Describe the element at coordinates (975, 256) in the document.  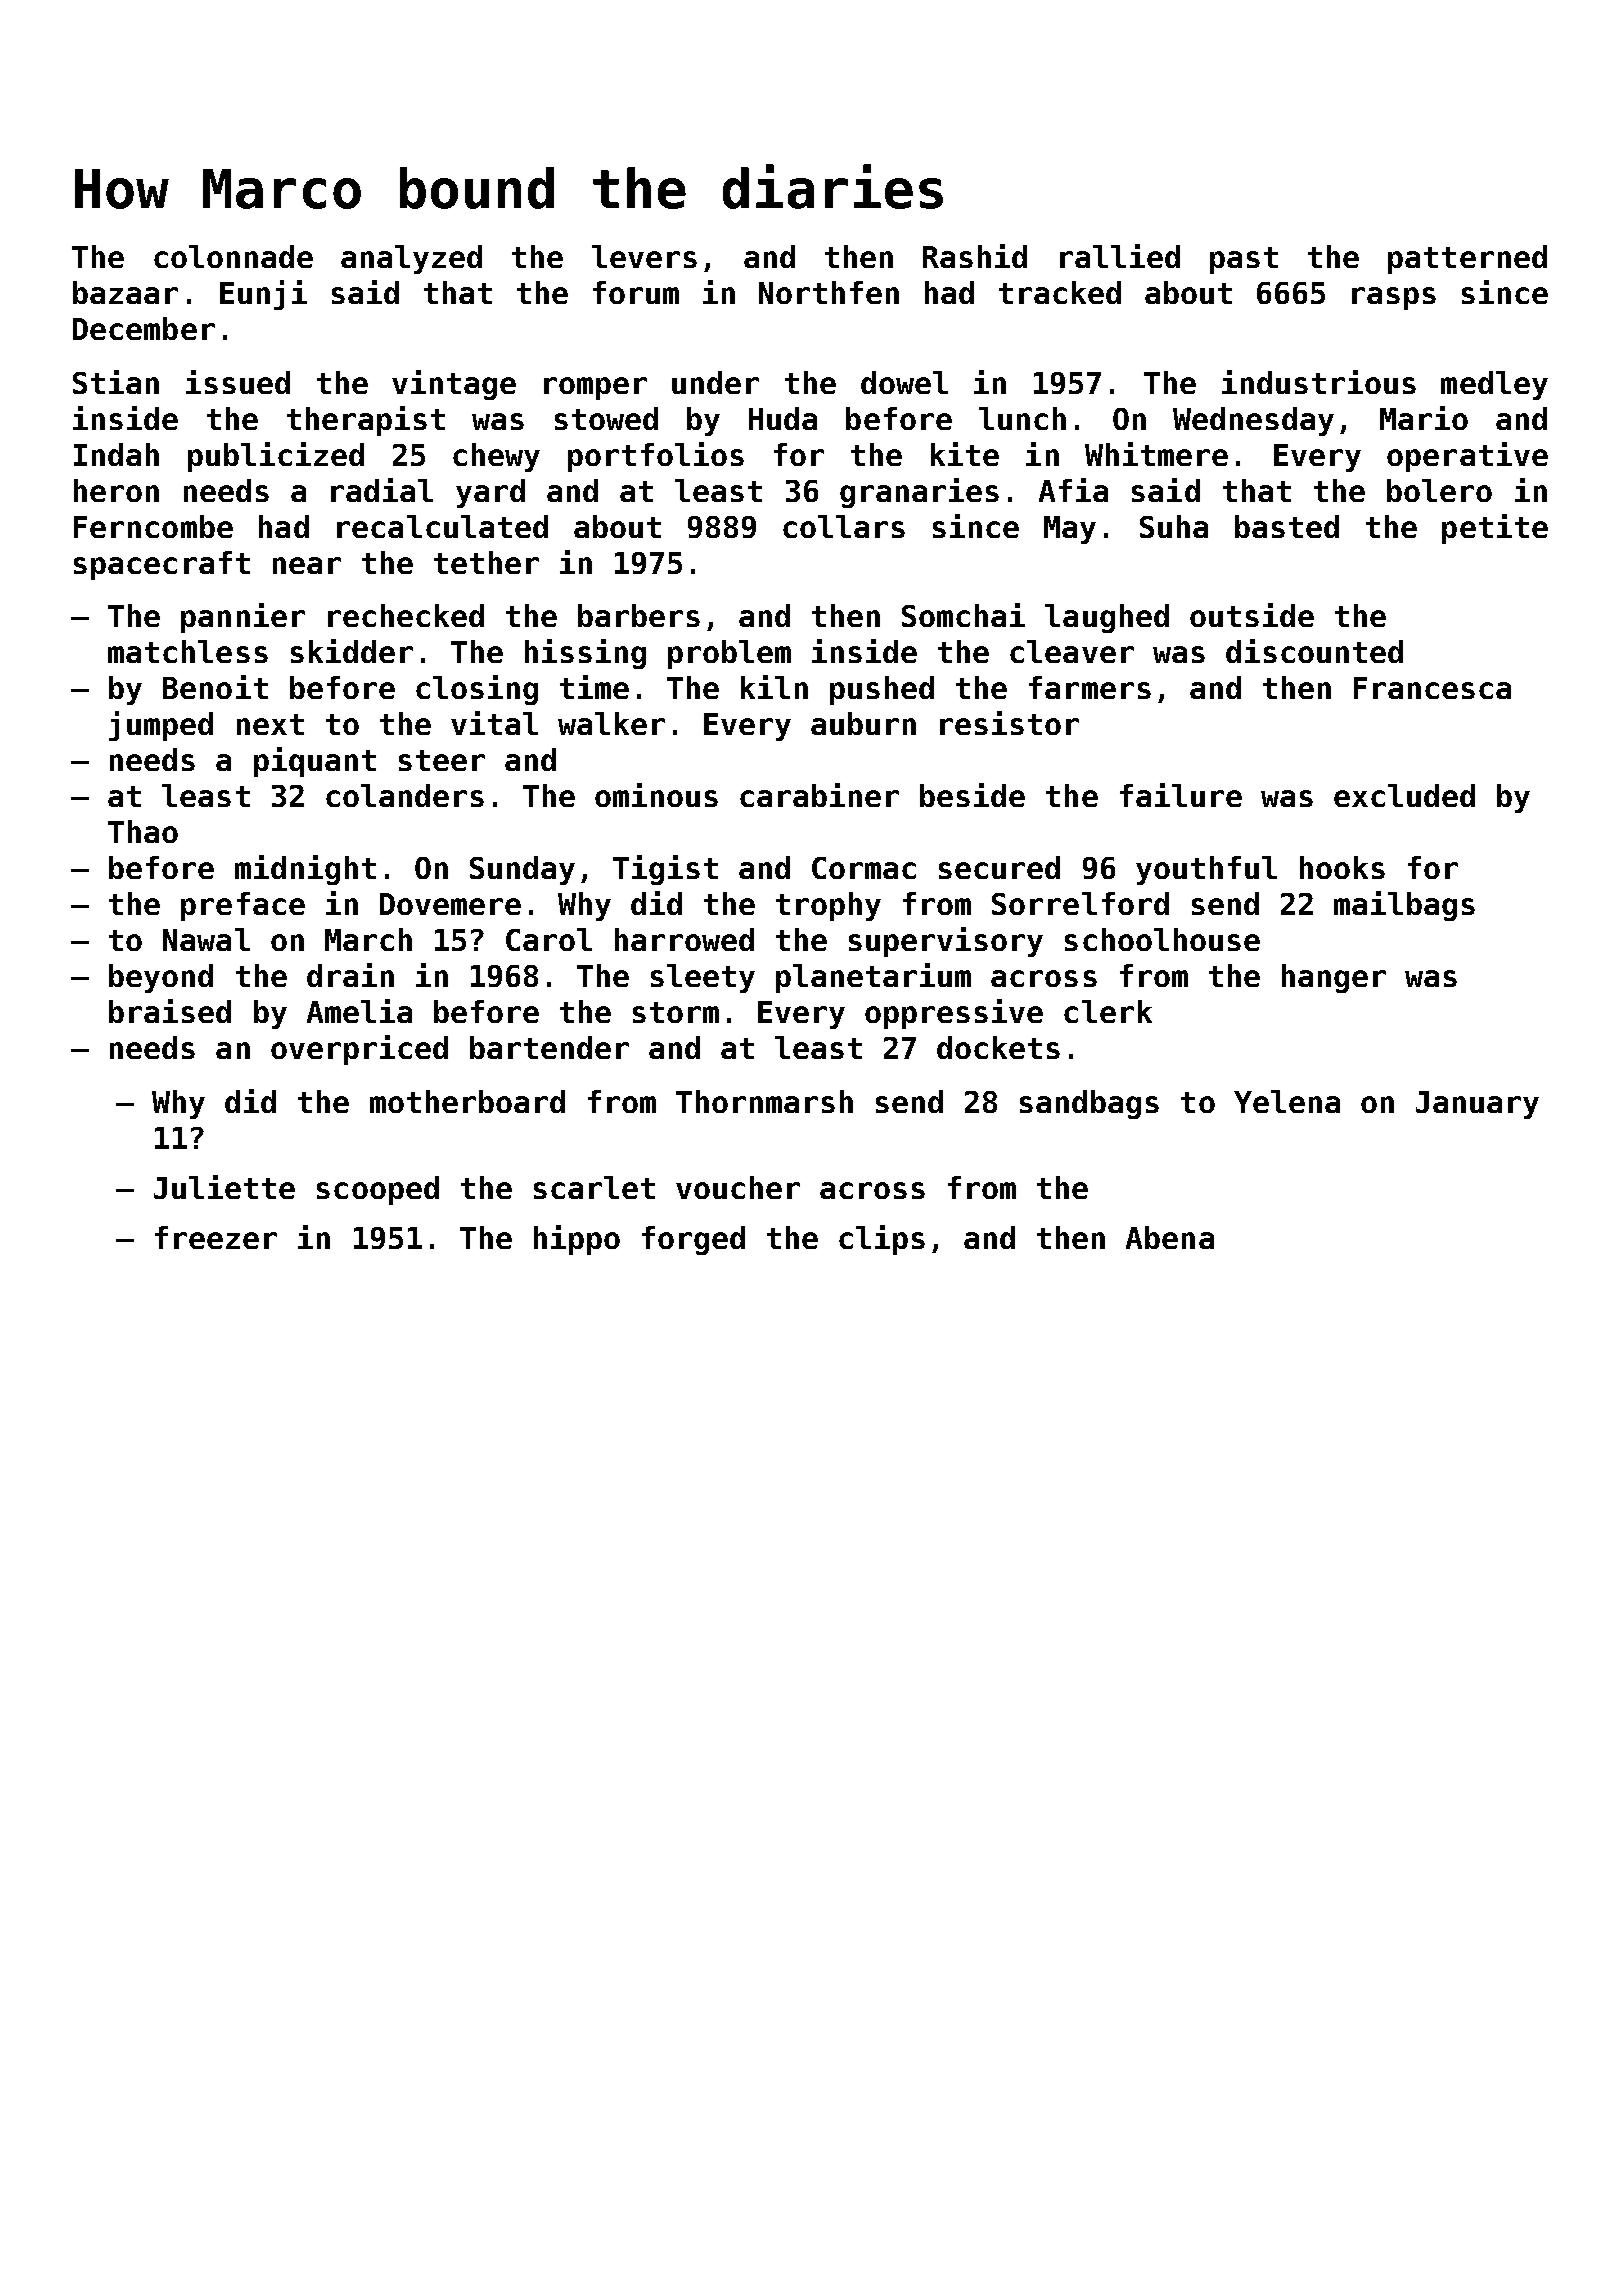
I see `Rashid` at that location.
